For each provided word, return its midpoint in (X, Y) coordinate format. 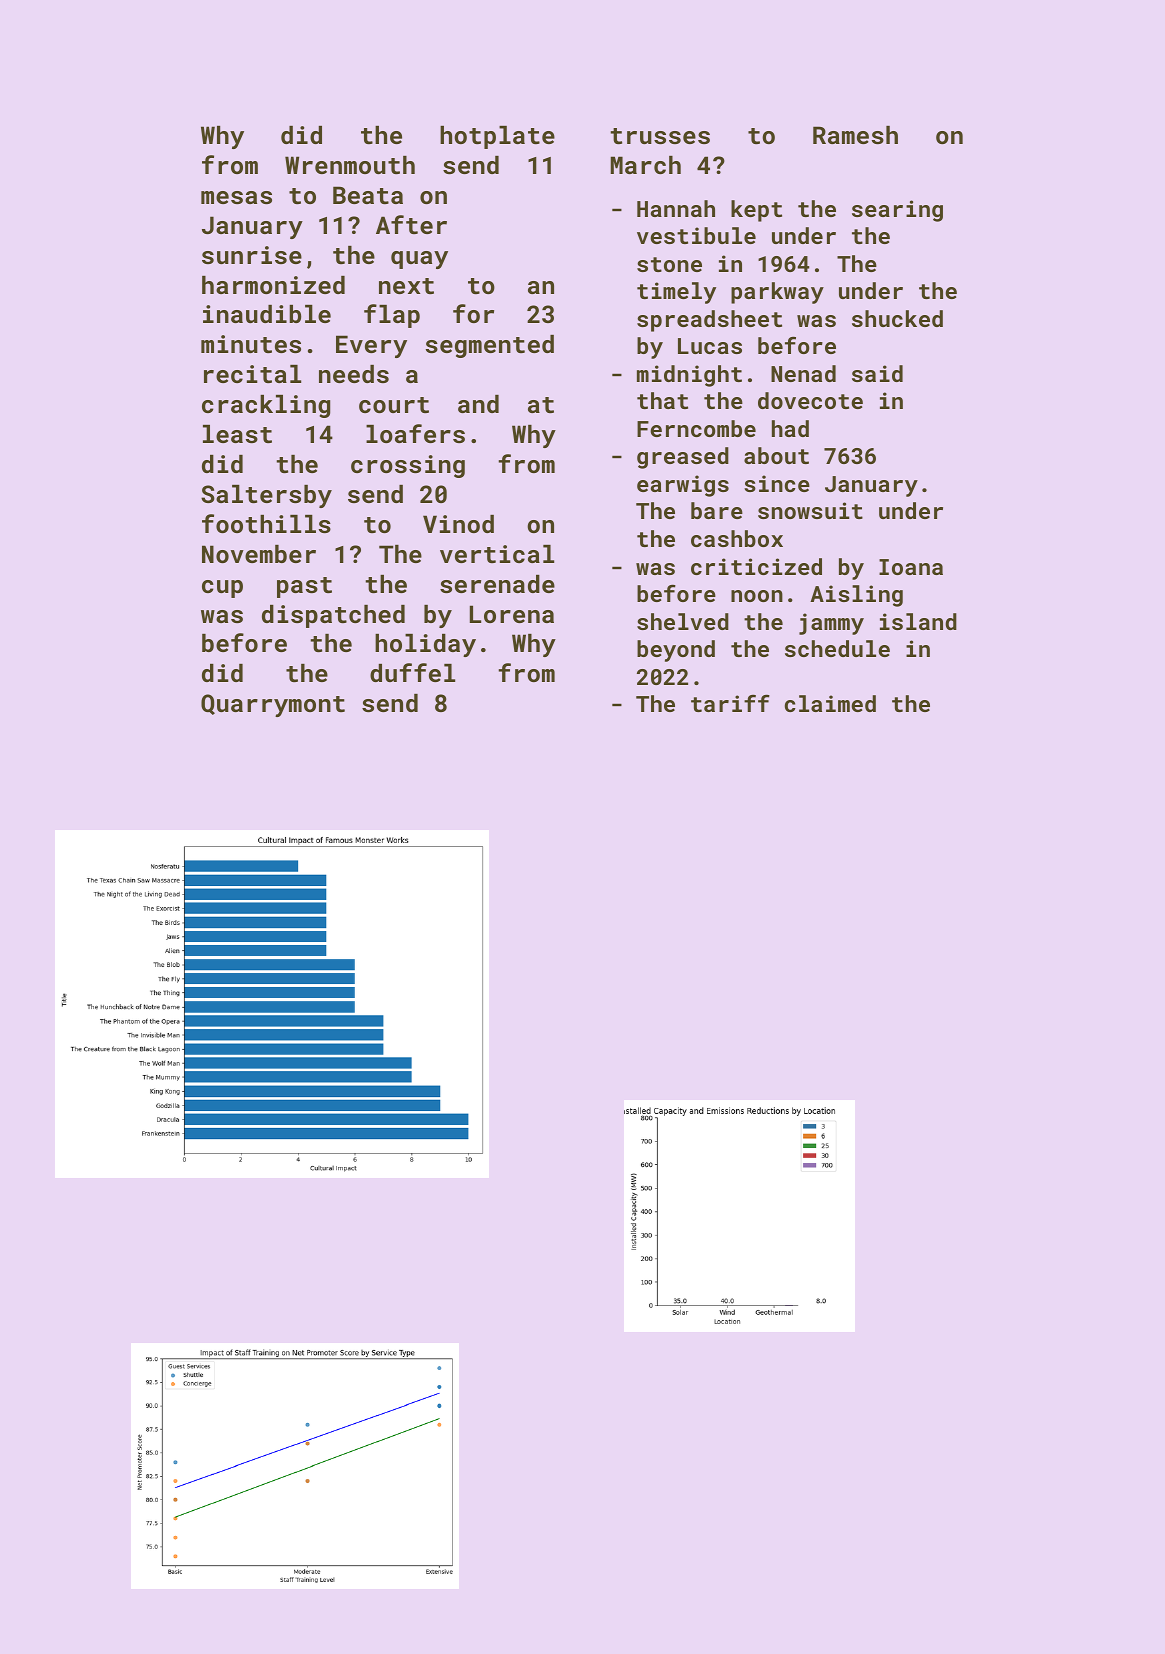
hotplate (497, 137)
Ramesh (855, 135)
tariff (730, 703)
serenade (497, 584)
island (918, 621)
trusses (660, 136)
